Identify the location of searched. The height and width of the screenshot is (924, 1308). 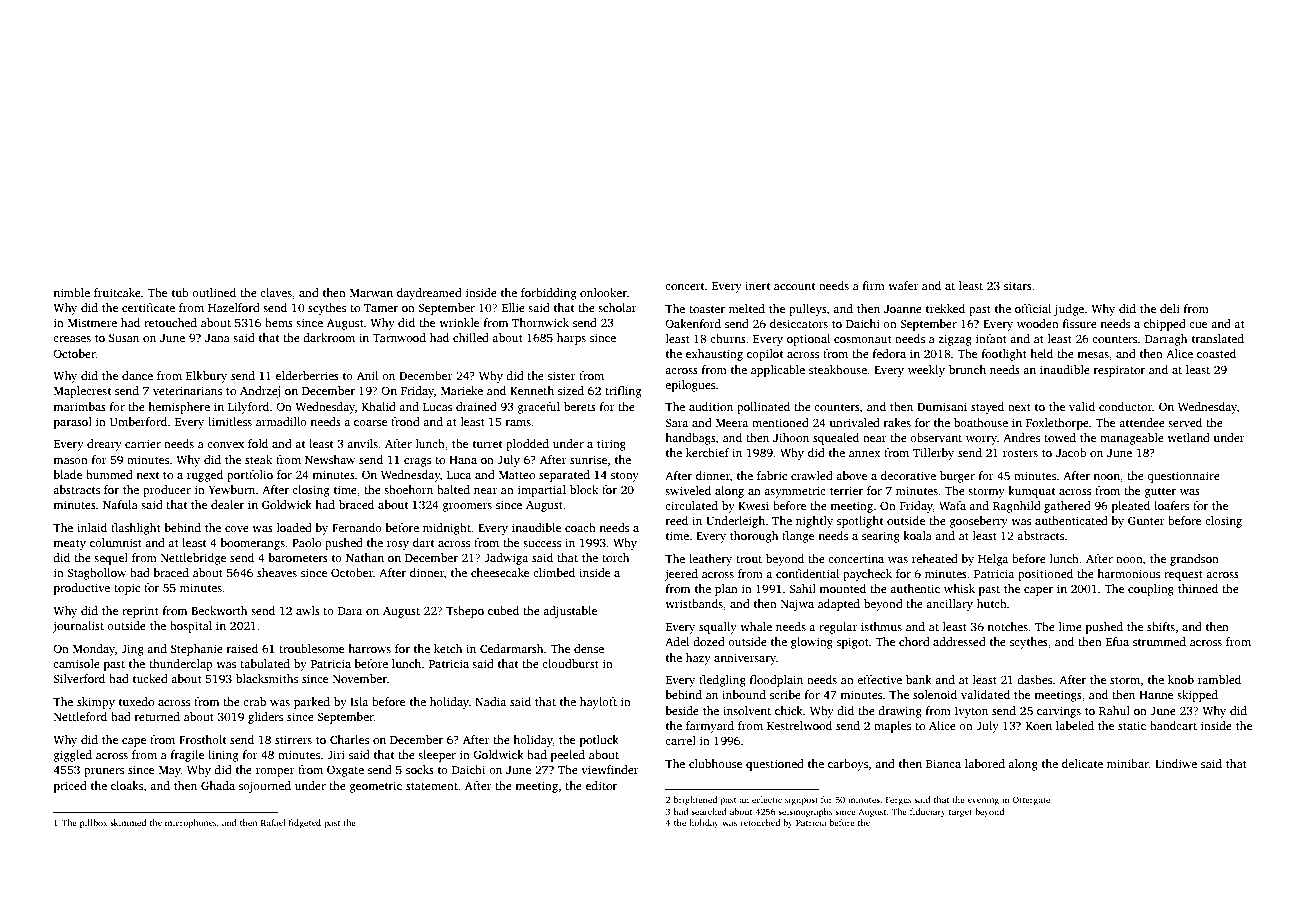
(709, 811).
